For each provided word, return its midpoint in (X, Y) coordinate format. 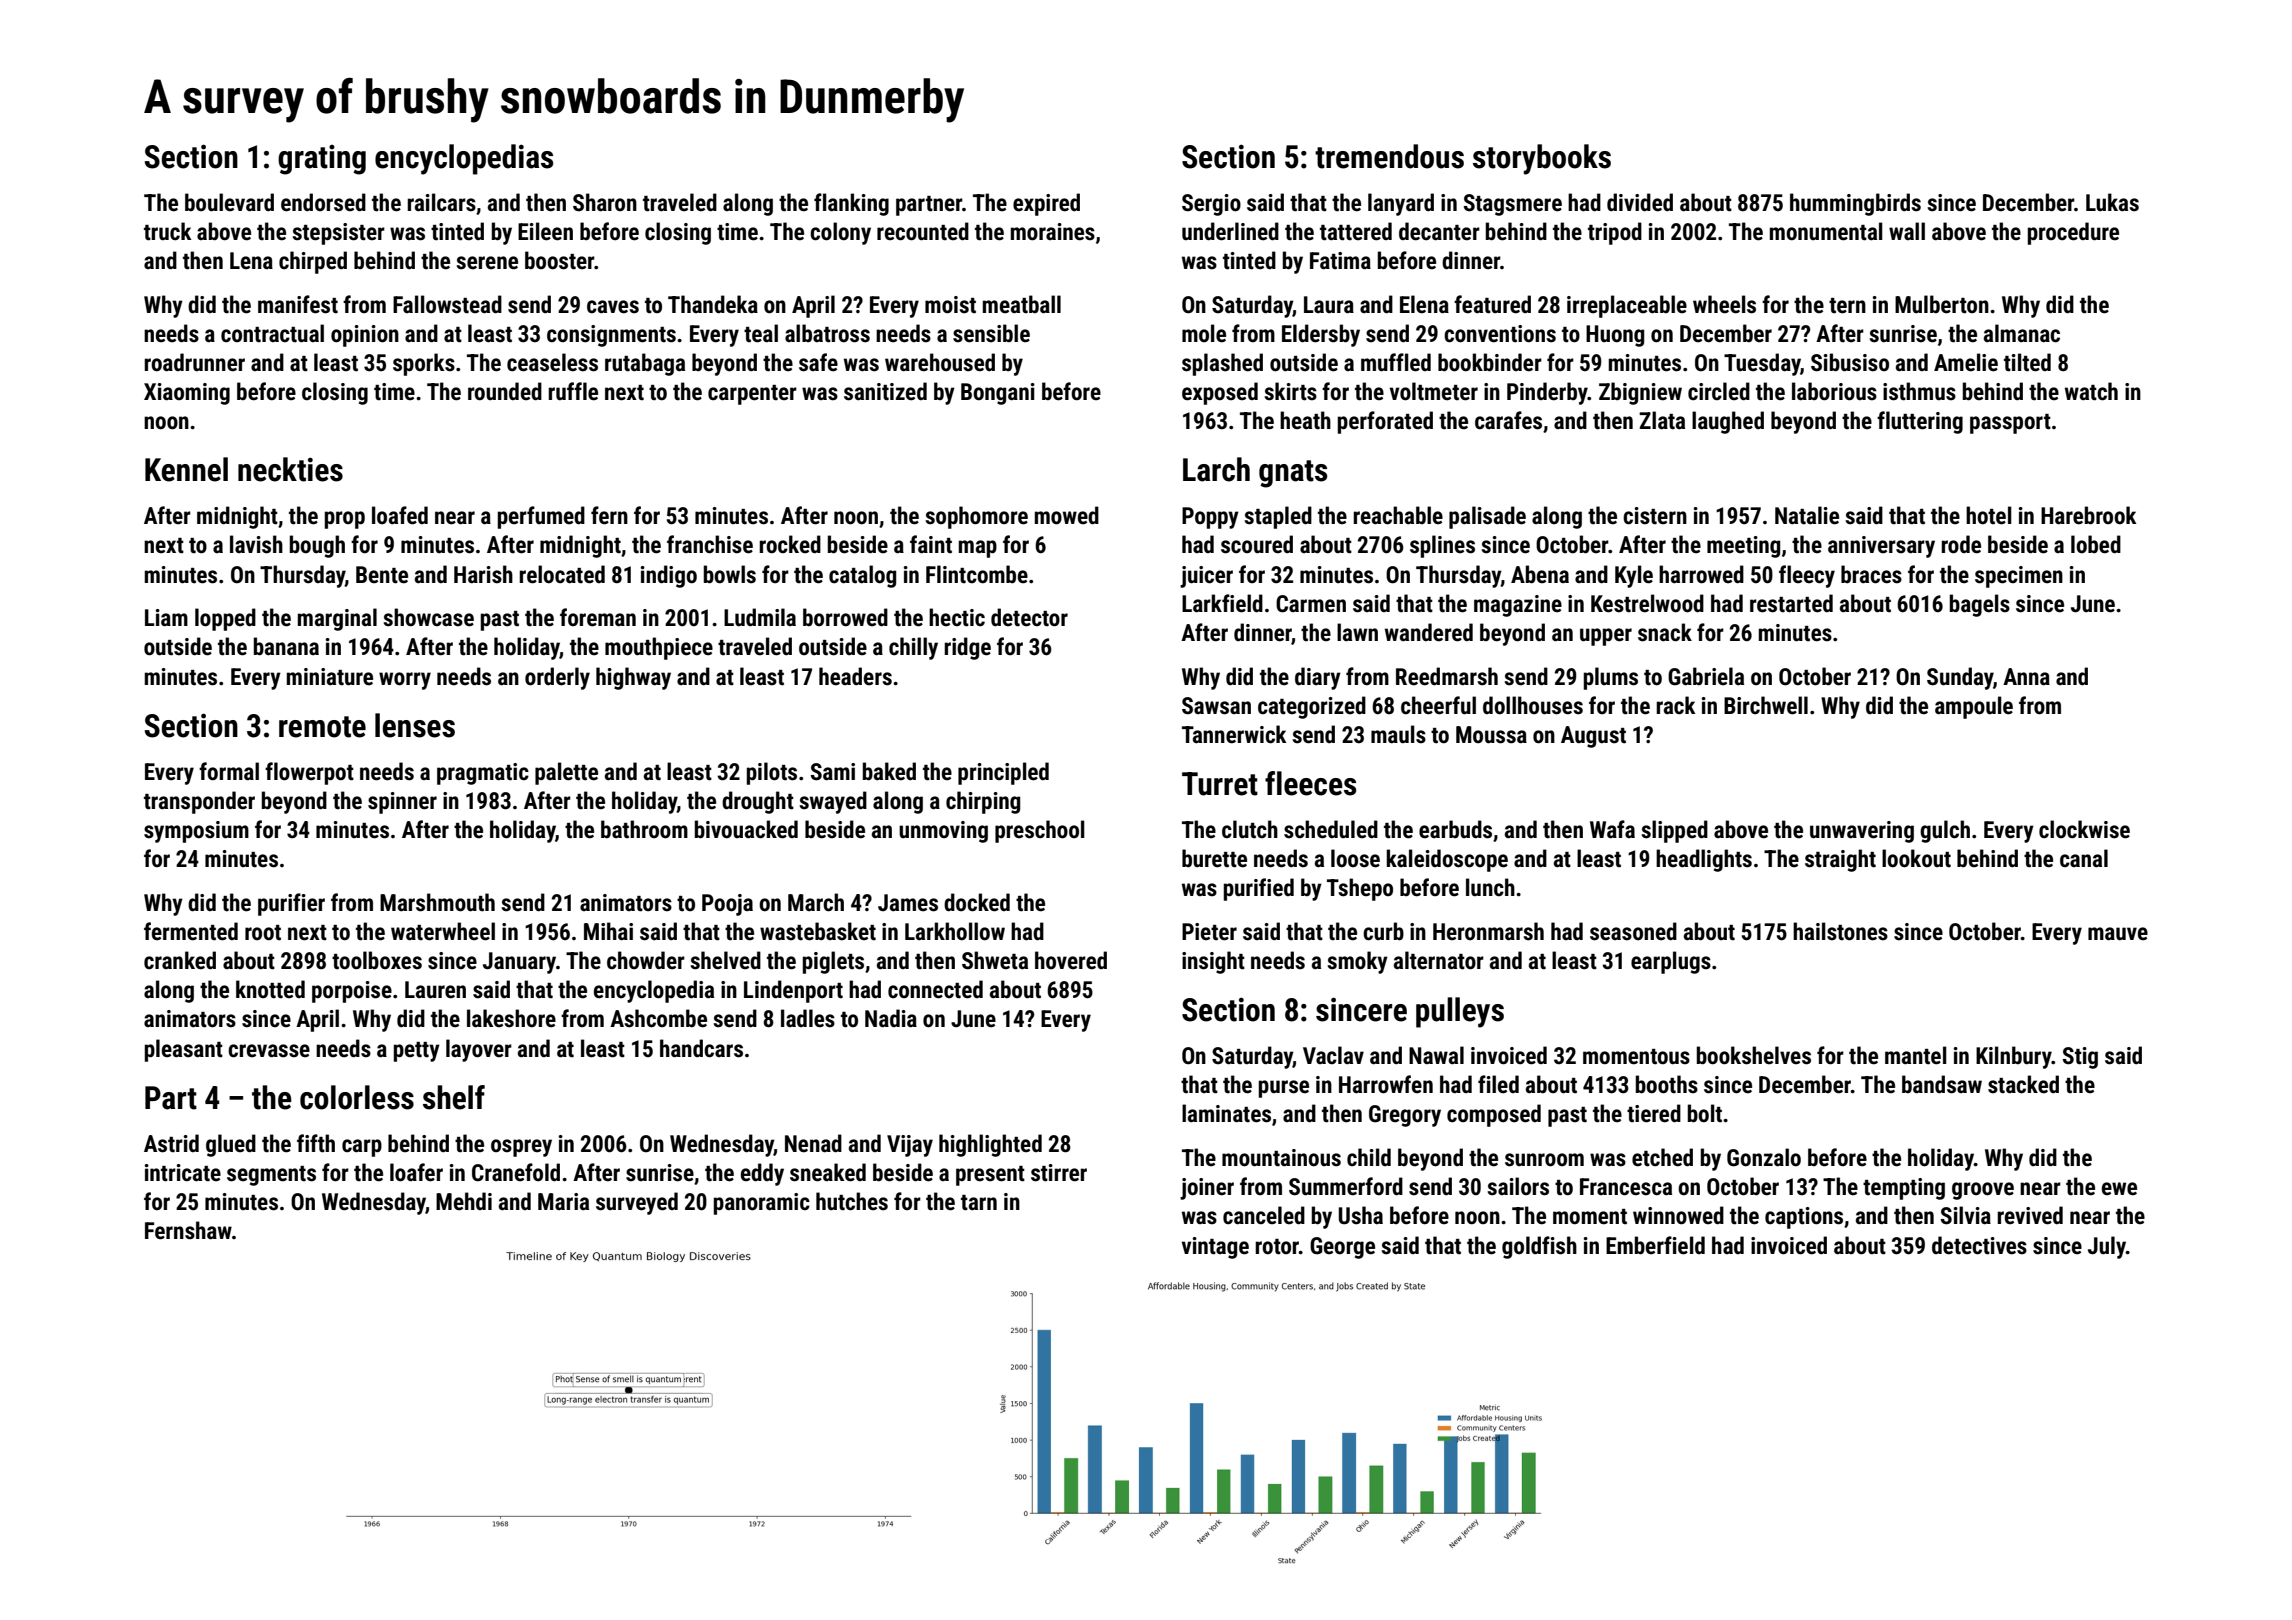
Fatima (1340, 261)
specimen (2019, 577)
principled (1003, 773)
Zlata (1662, 420)
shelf (454, 1097)
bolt (1705, 1113)
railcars (441, 202)
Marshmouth (437, 902)
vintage (1215, 1248)
